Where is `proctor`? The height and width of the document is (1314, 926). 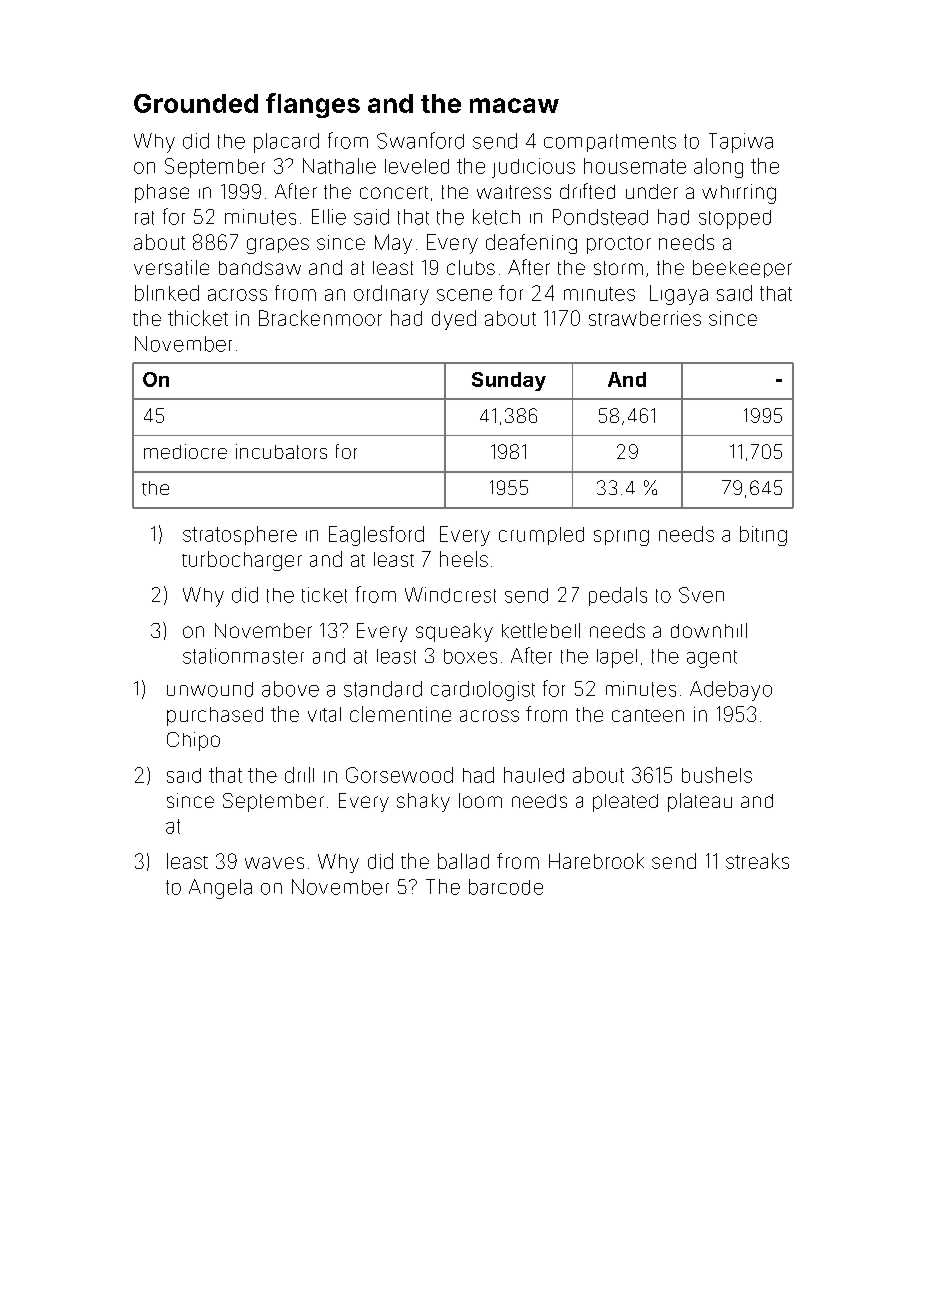 proctor is located at coordinates (619, 245).
